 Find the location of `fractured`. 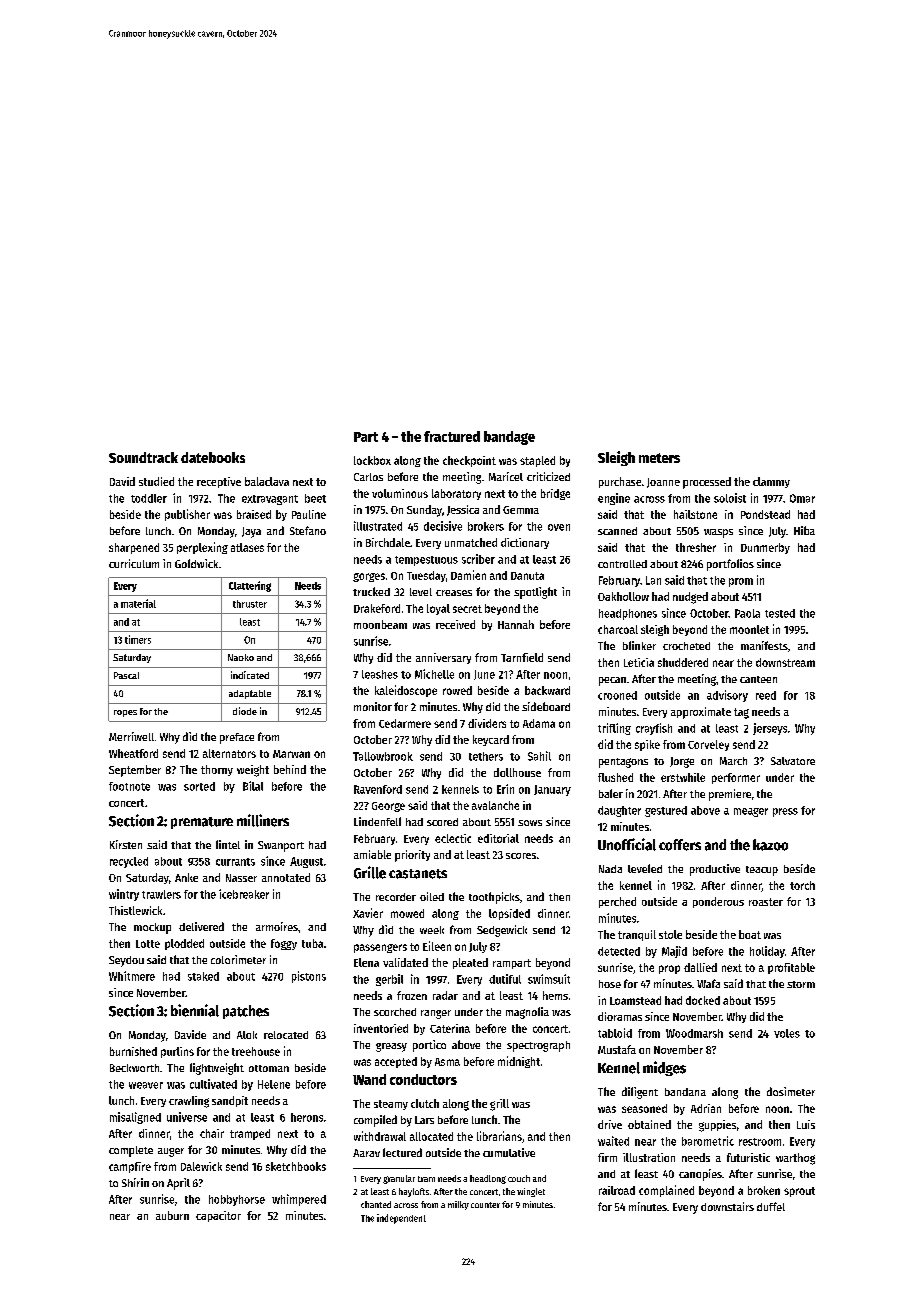

fractured is located at coordinates (452, 436).
